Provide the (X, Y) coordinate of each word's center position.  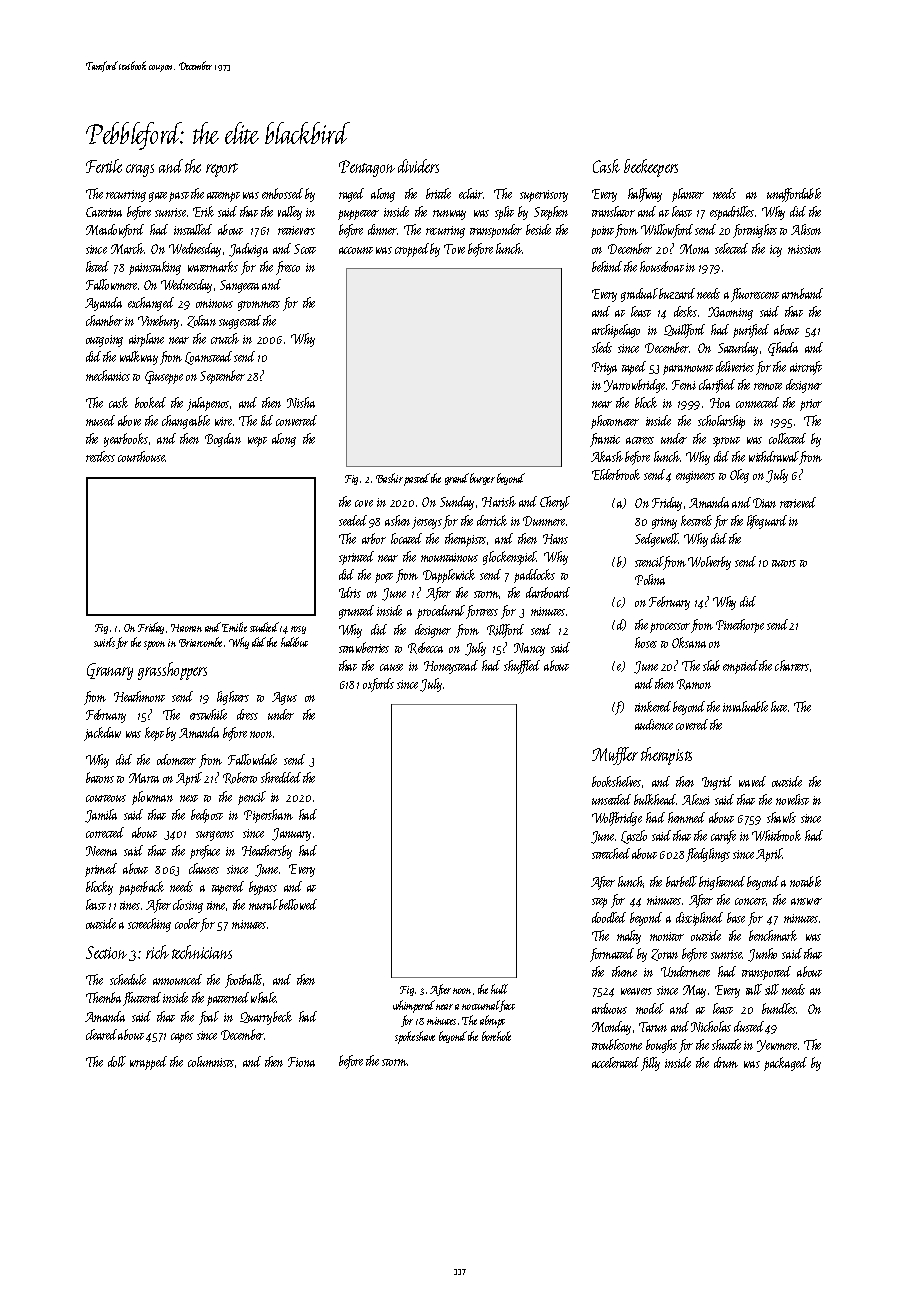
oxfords (378, 685)
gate (158, 197)
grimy (664, 523)
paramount (688, 370)
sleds (602, 347)
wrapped (148, 1063)
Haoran (186, 628)
